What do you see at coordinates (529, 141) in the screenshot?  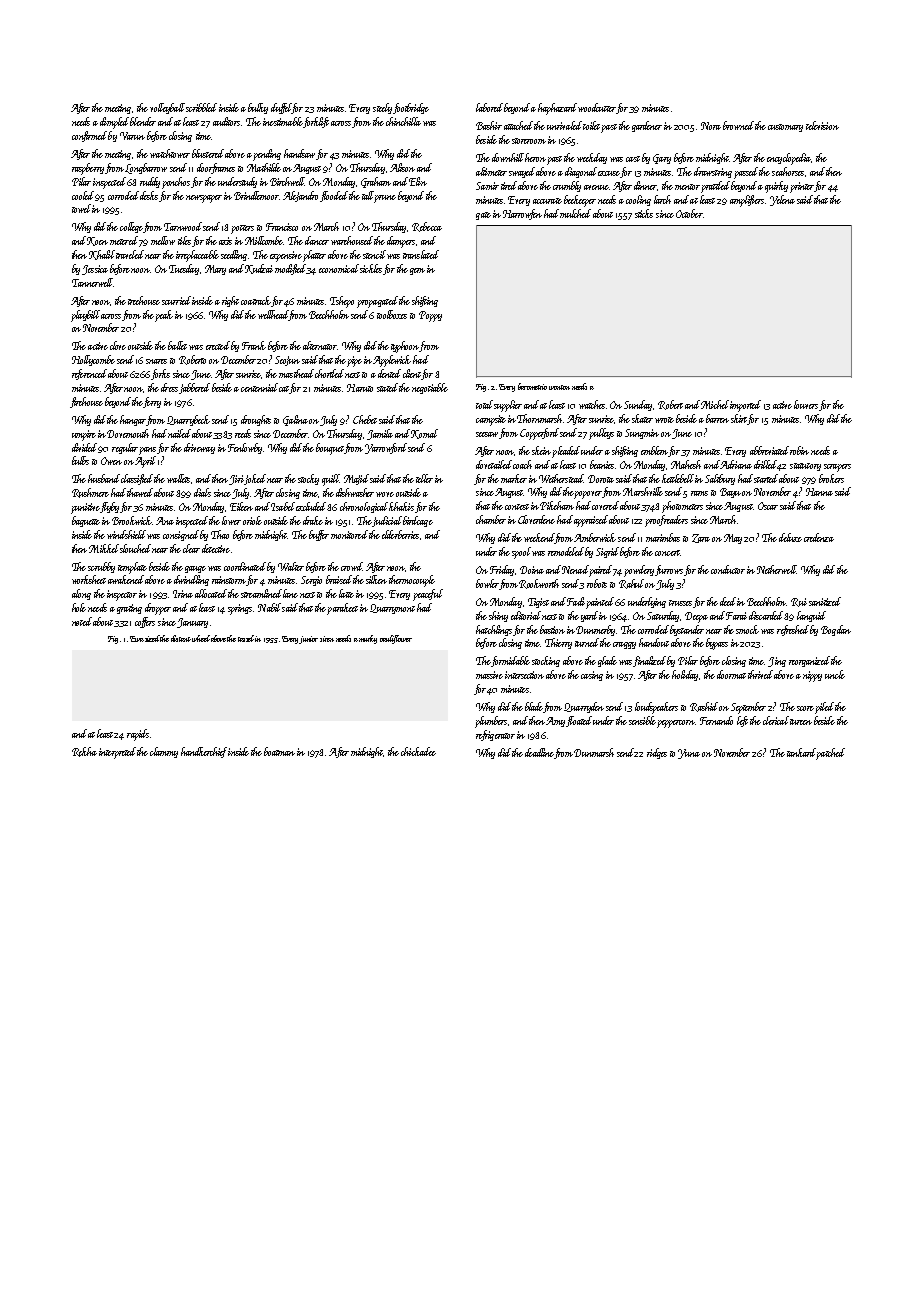 I see `storeroom` at bounding box center [529, 141].
